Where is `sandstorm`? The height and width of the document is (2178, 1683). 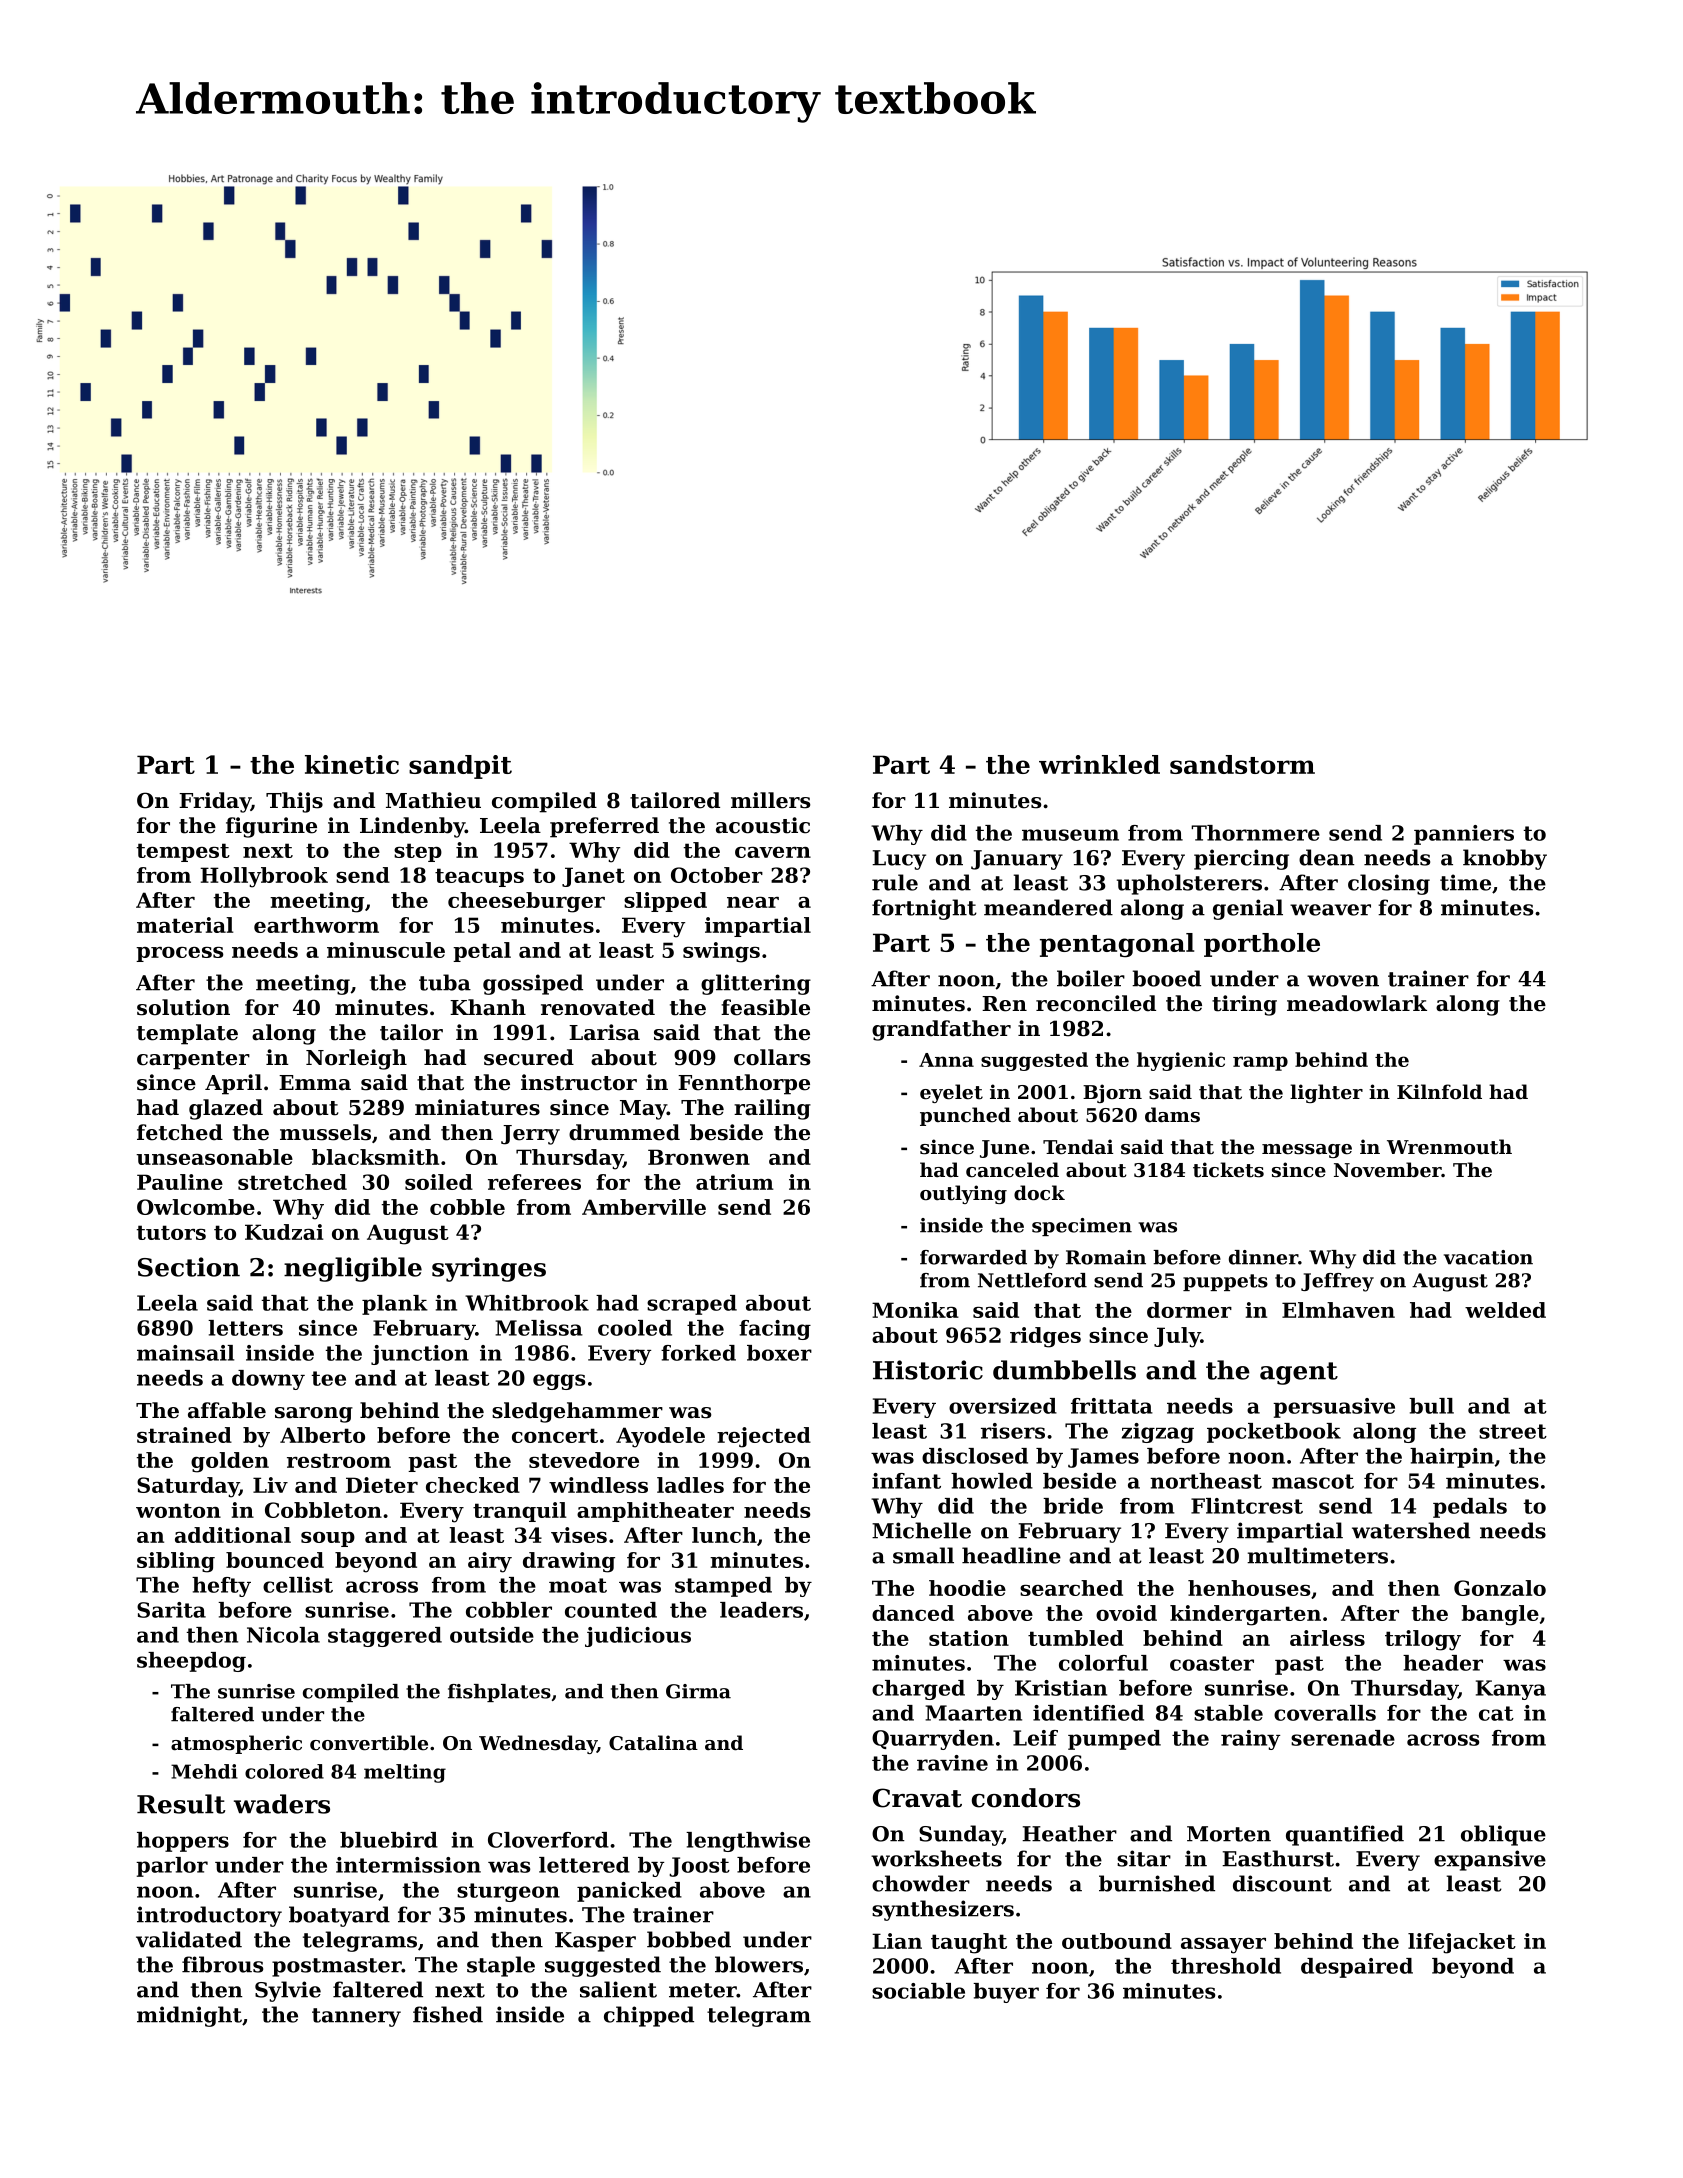
sandstorm is located at coordinates (1242, 764).
